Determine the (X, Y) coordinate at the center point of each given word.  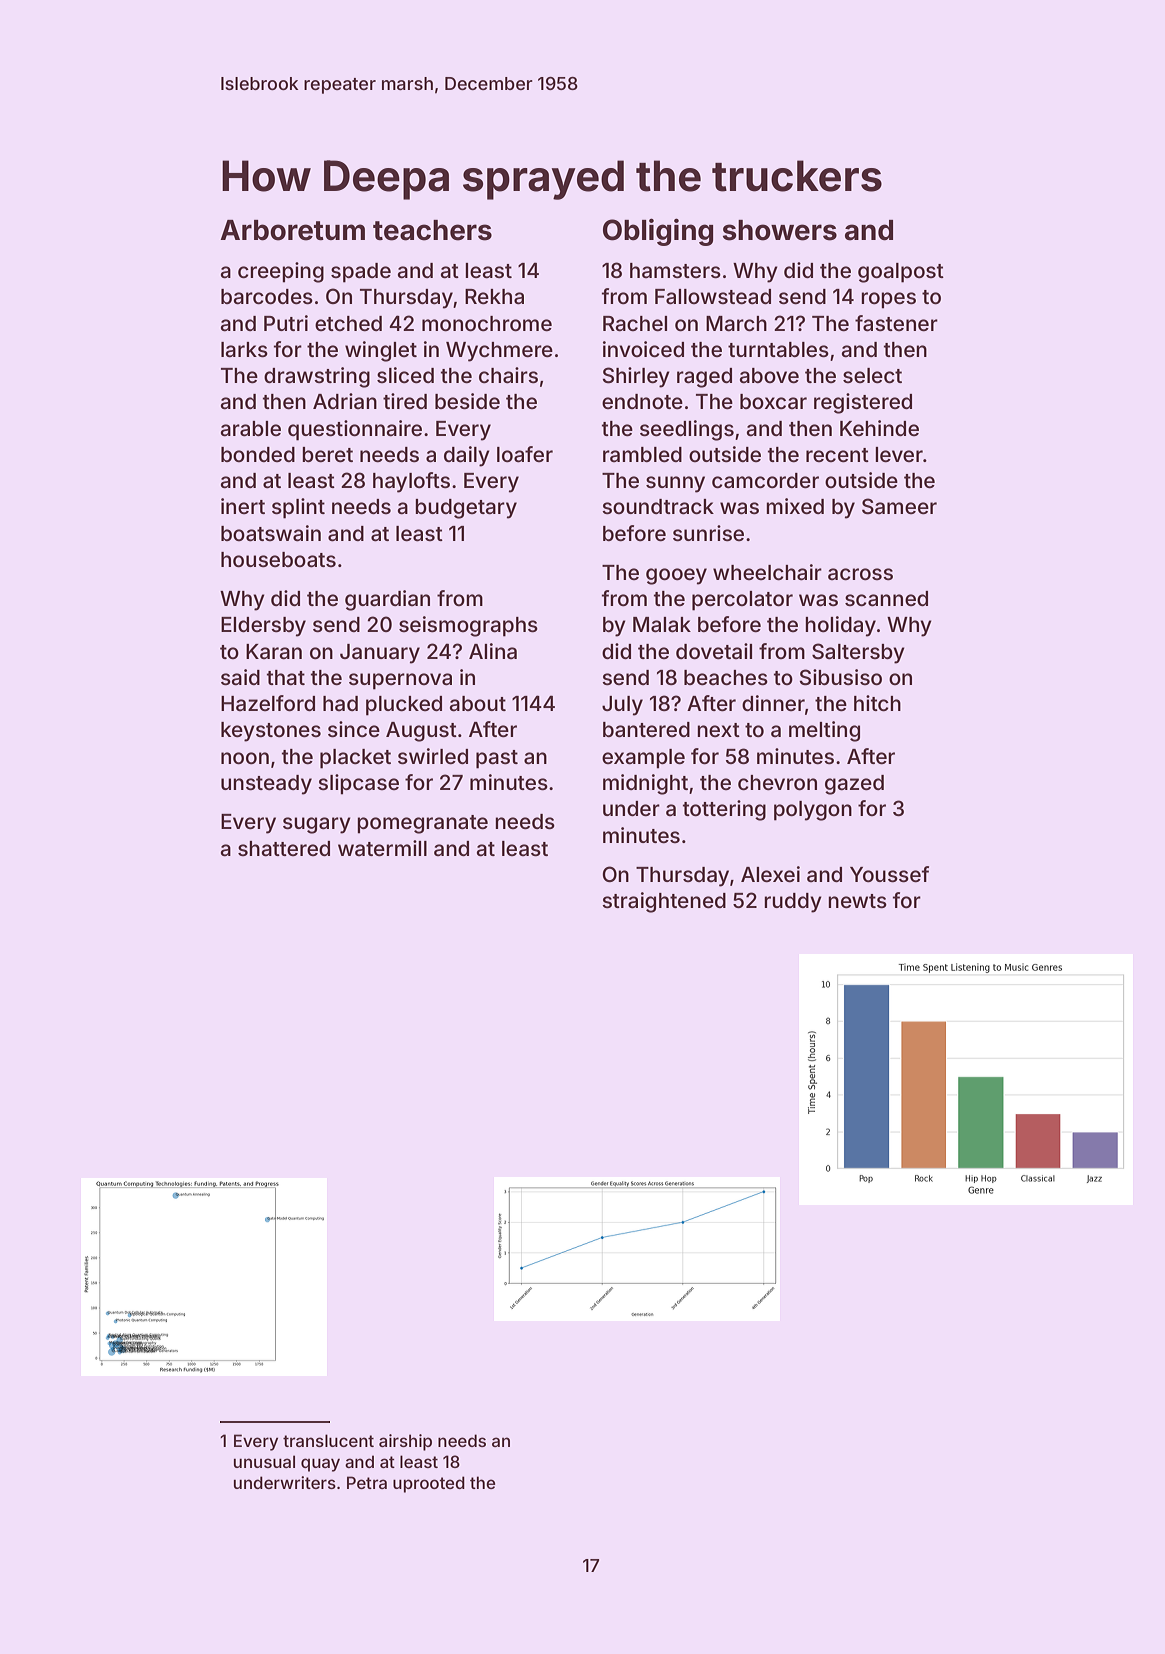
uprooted (429, 1484)
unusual (264, 1461)
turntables (778, 350)
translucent (328, 1440)
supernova (400, 681)
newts (857, 901)
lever (899, 454)
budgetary (466, 509)
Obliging (658, 232)
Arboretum (292, 230)
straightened (664, 902)
